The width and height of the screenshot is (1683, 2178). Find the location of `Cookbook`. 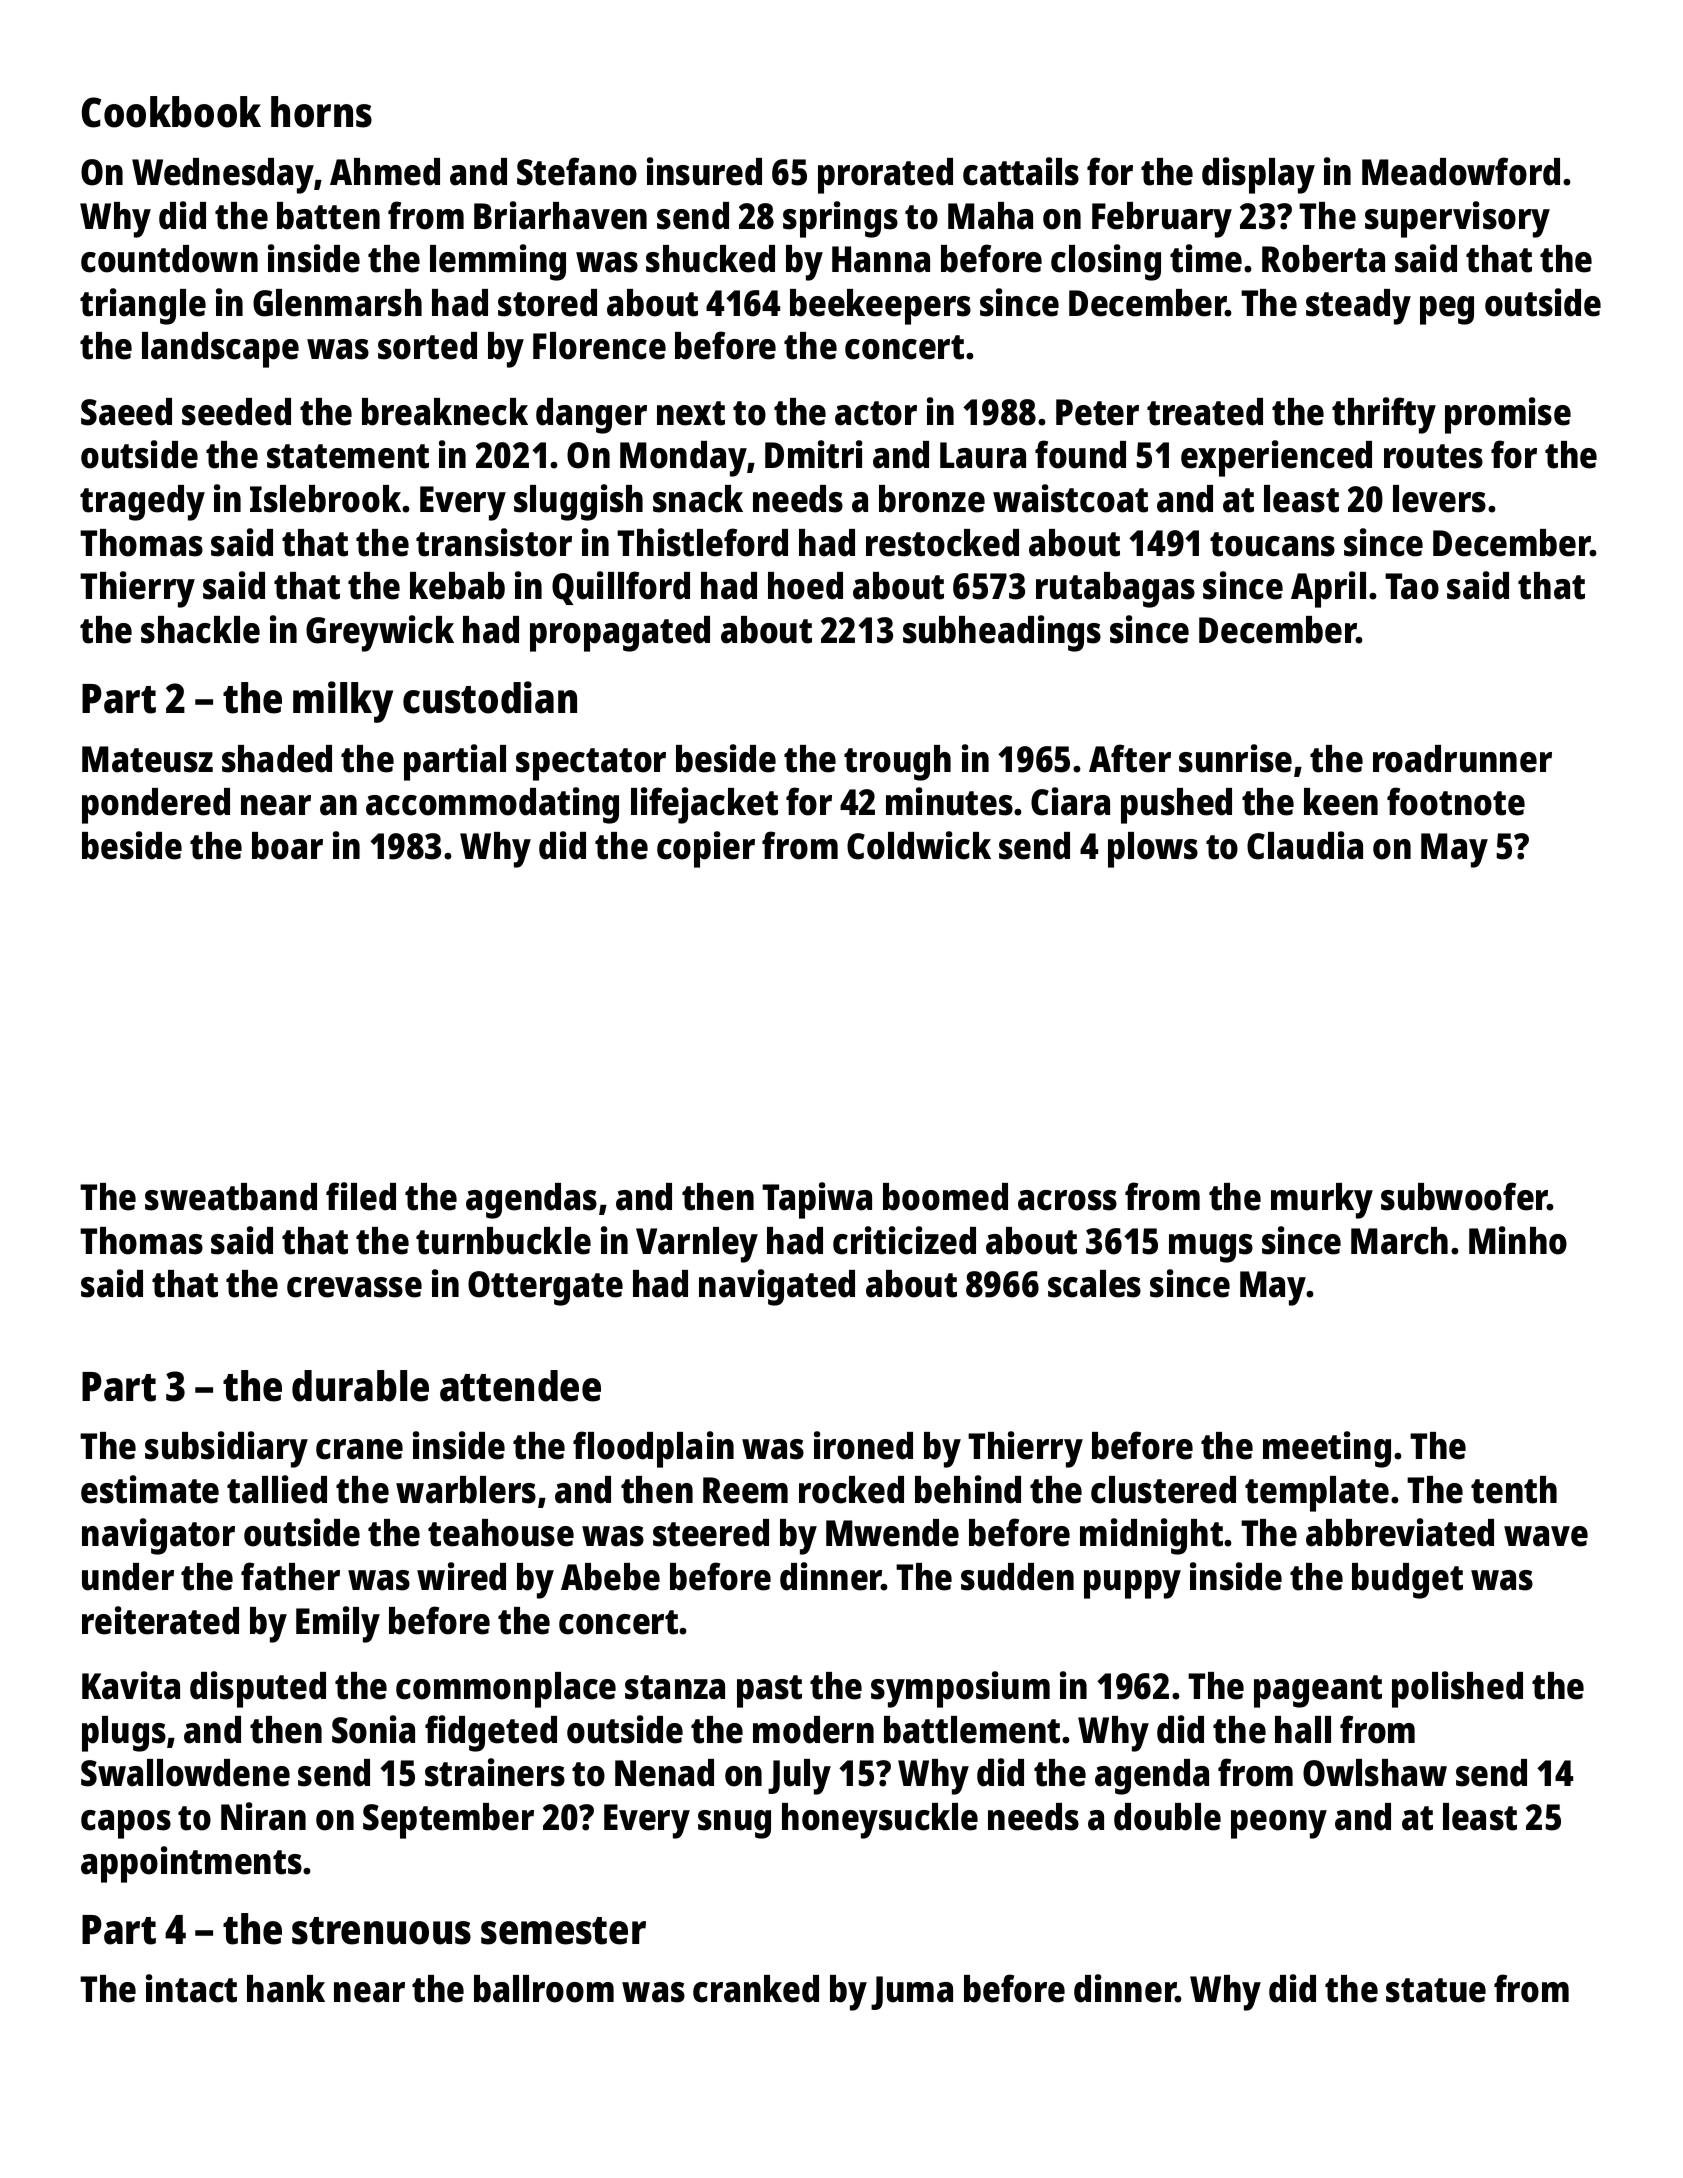

Cookbook is located at coordinates (171, 112).
